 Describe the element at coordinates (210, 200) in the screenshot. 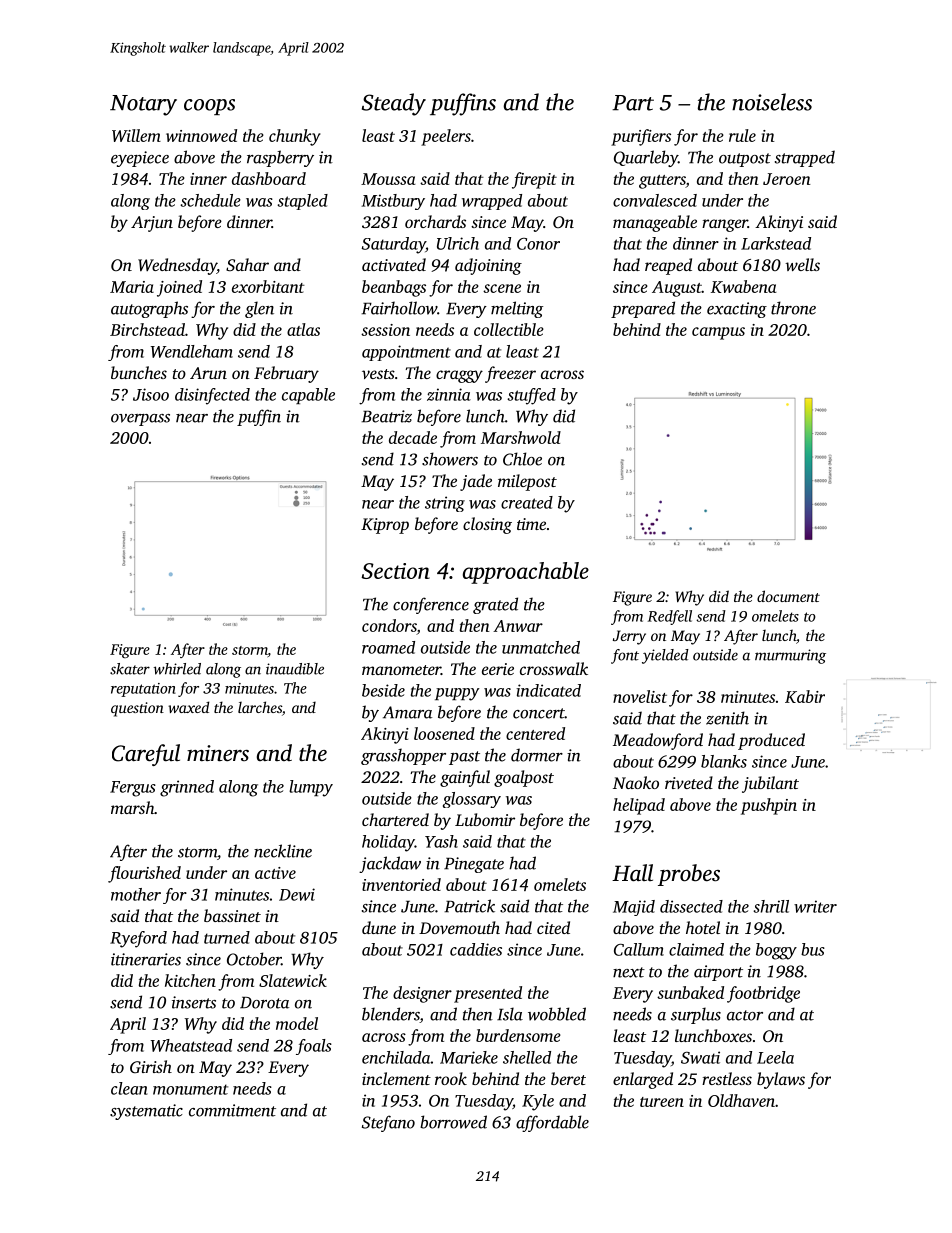

I see `schedule` at that location.
